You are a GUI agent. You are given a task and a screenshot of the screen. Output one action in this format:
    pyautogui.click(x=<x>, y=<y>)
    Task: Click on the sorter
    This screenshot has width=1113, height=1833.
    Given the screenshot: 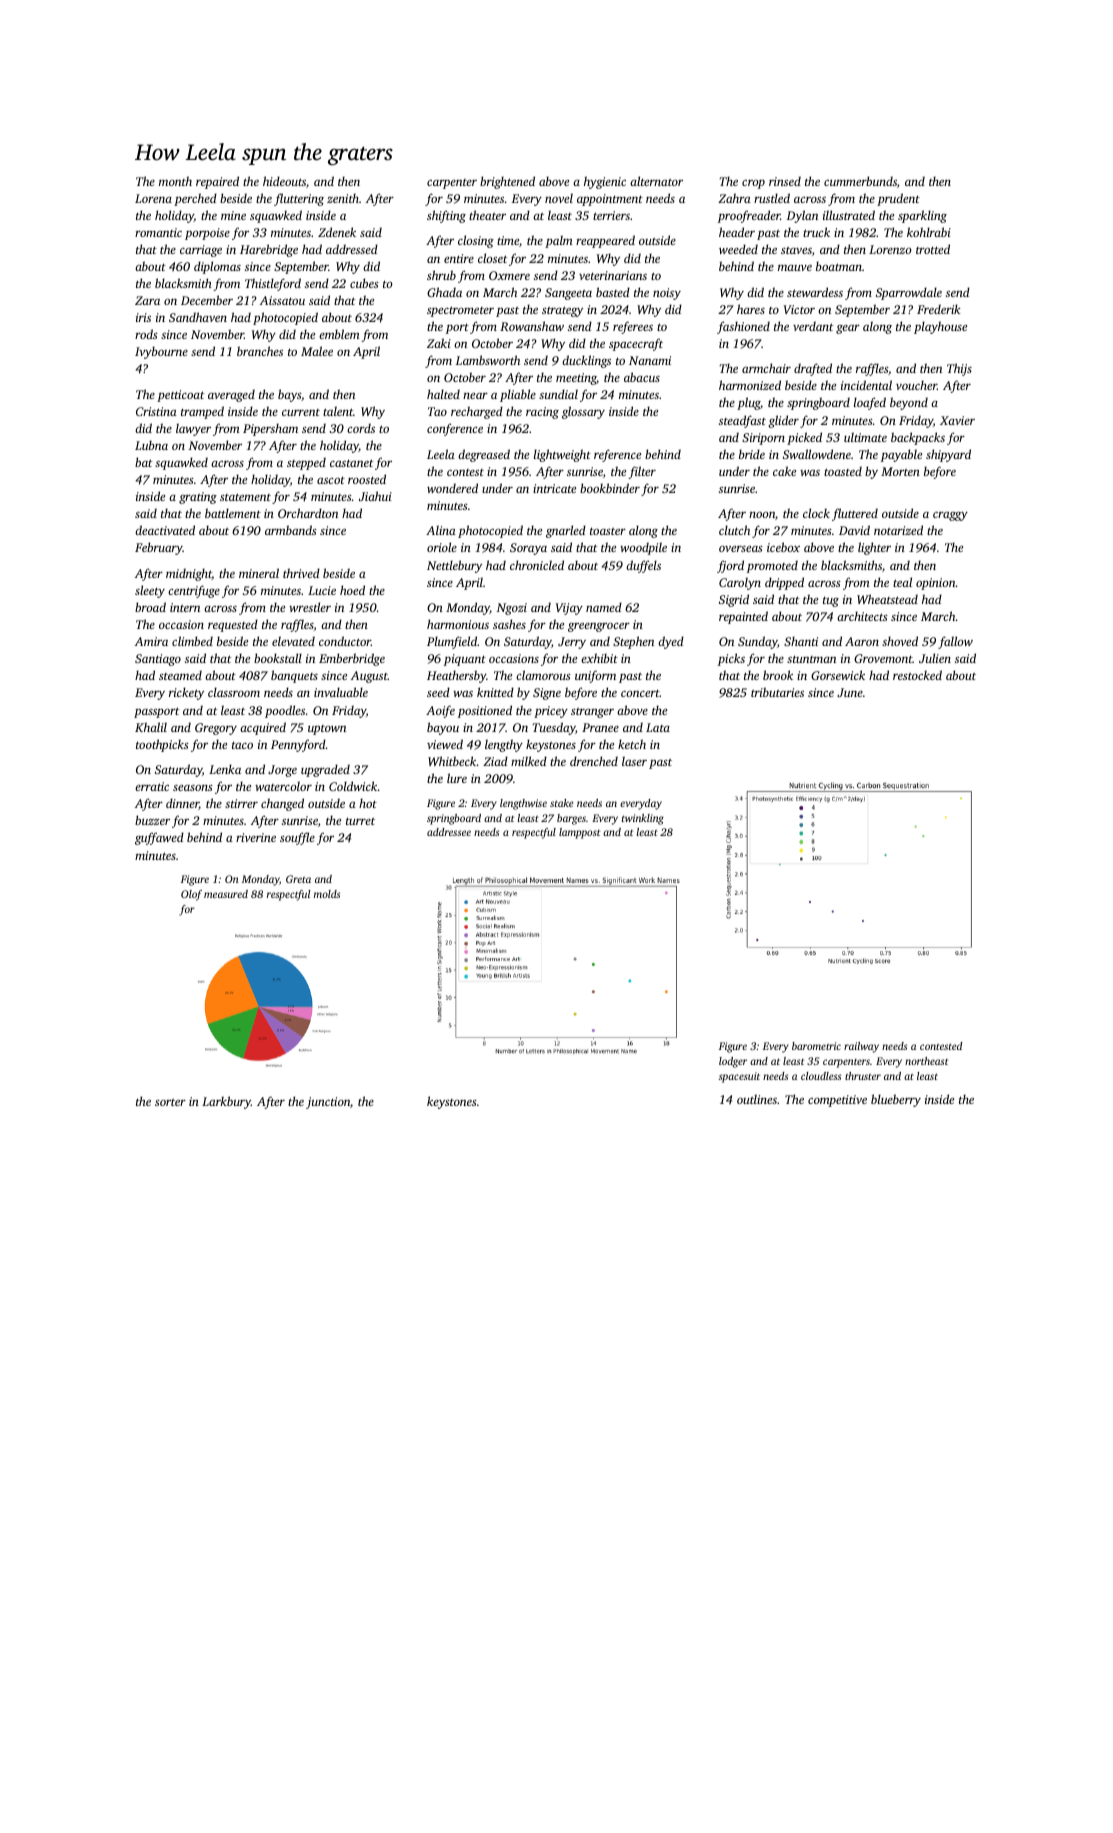 What is the action you would take?
    pyautogui.click(x=170, y=1102)
